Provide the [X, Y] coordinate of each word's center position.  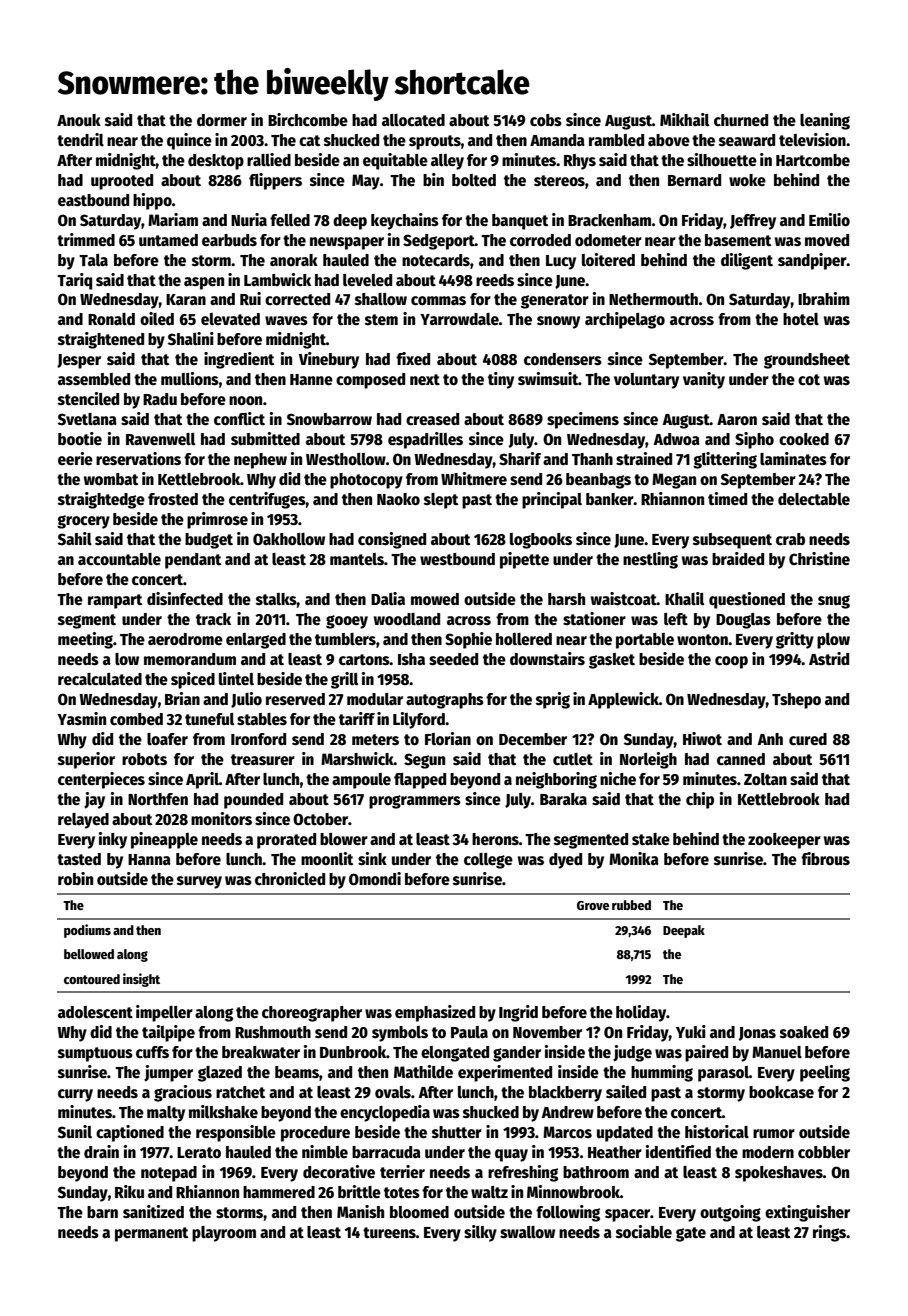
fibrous [825, 858]
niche [618, 779]
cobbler [824, 1152]
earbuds [229, 240]
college [488, 861]
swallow [527, 1232]
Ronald [111, 319]
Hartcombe [813, 160]
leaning [825, 121]
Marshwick [357, 759]
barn [102, 1212]
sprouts [435, 142]
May [366, 182]
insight [141, 980]
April [202, 780]
